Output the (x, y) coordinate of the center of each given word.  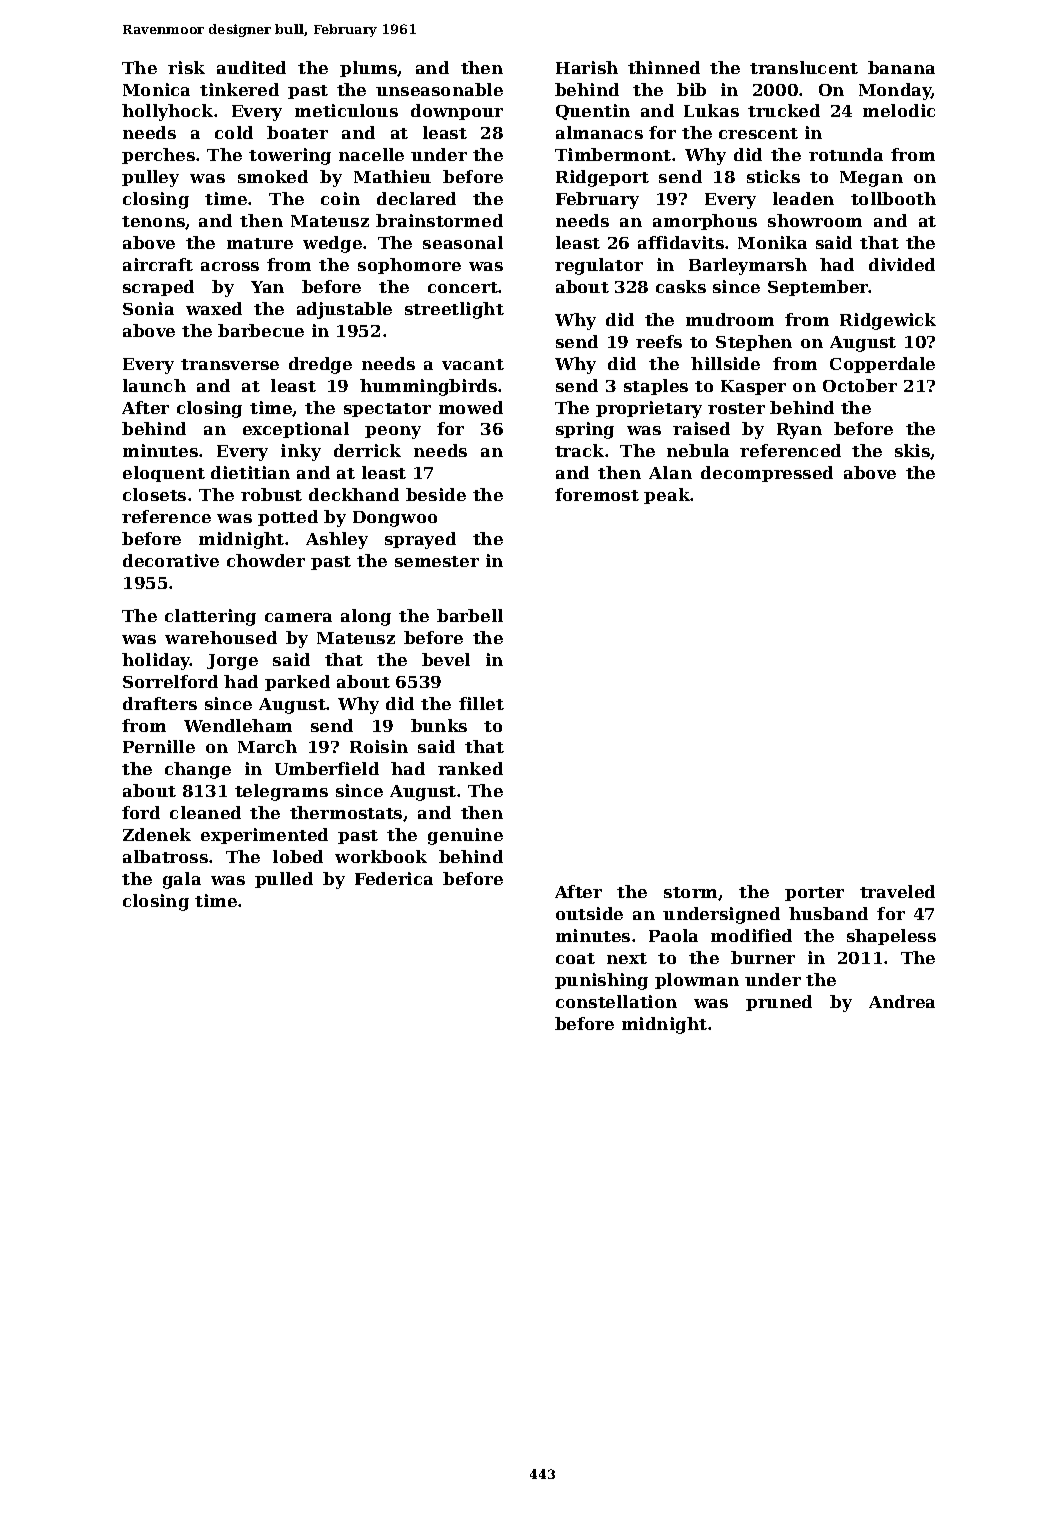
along (366, 617)
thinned (664, 67)
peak (667, 496)
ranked (470, 768)
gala (182, 880)
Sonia (148, 308)
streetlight (454, 310)
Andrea (902, 1001)
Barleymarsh (748, 266)
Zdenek (157, 834)
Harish (587, 67)
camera (298, 617)
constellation (616, 1001)
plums (369, 69)
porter (814, 894)
